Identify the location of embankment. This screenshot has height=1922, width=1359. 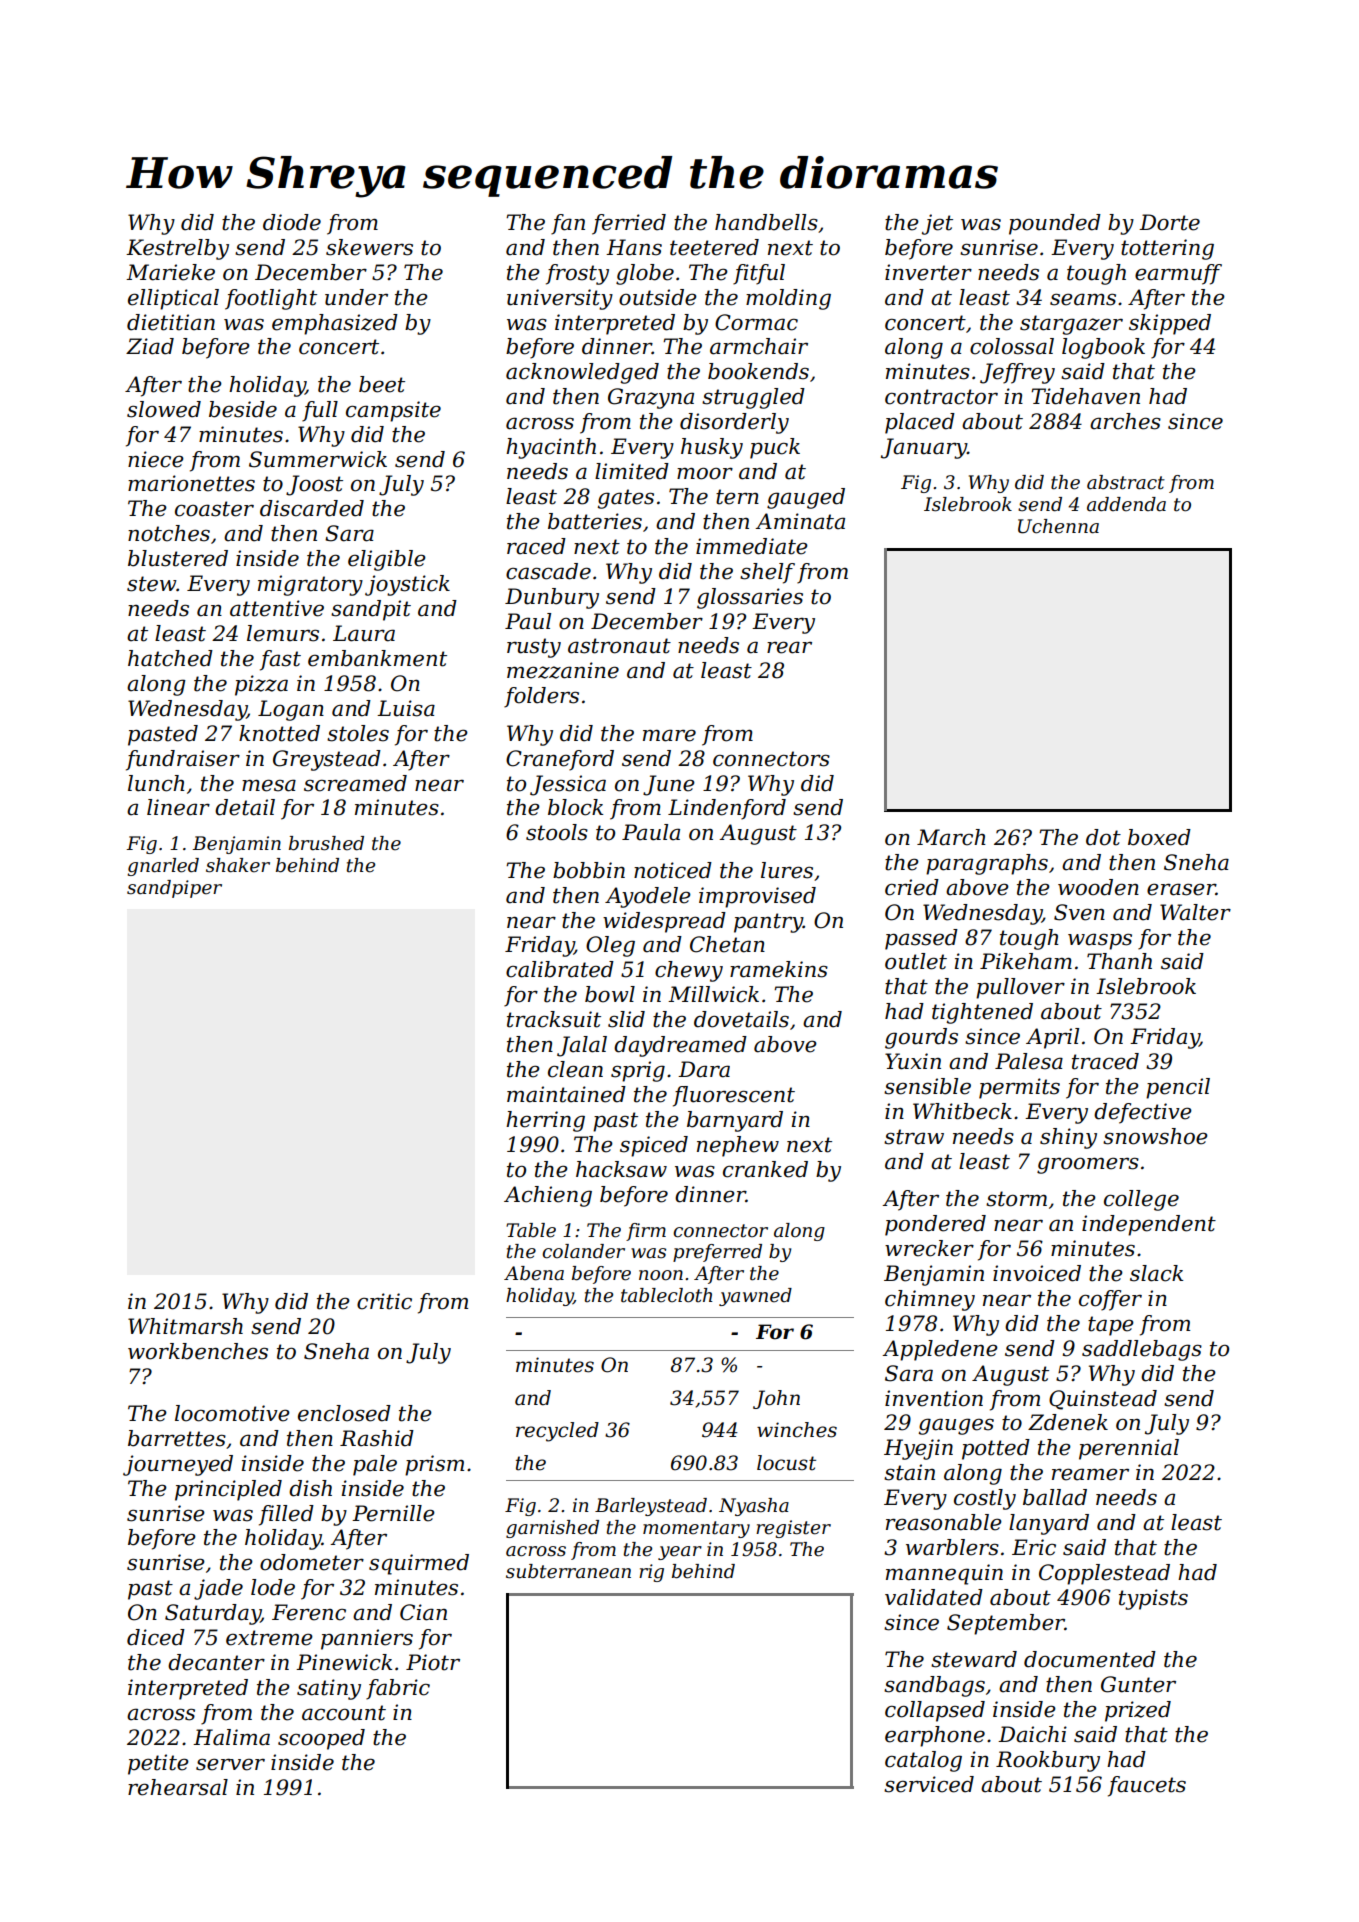
(377, 658).
